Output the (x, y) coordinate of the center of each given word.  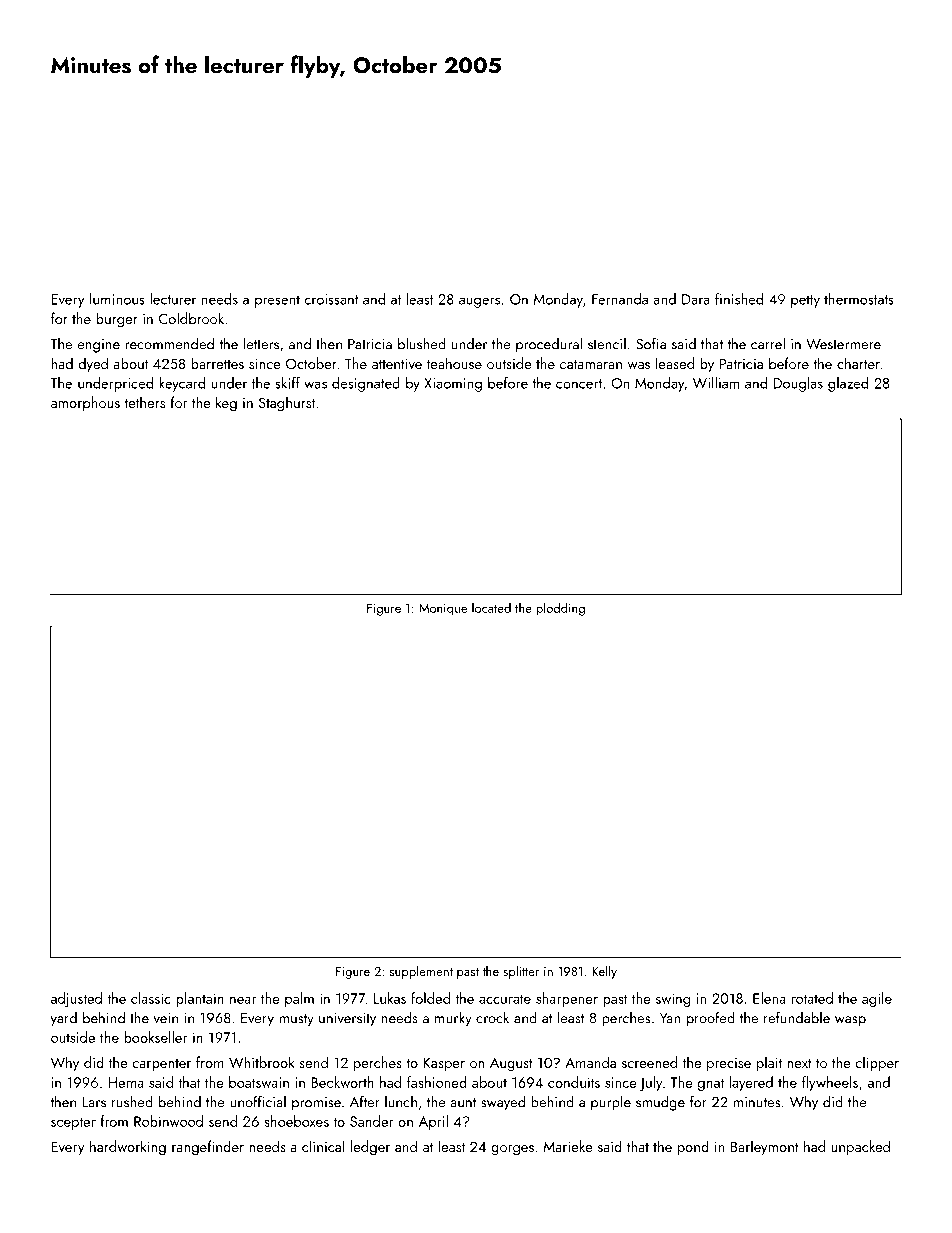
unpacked (860, 1147)
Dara (696, 299)
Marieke (568, 1146)
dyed (93, 364)
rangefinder (208, 1148)
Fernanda (620, 299)
